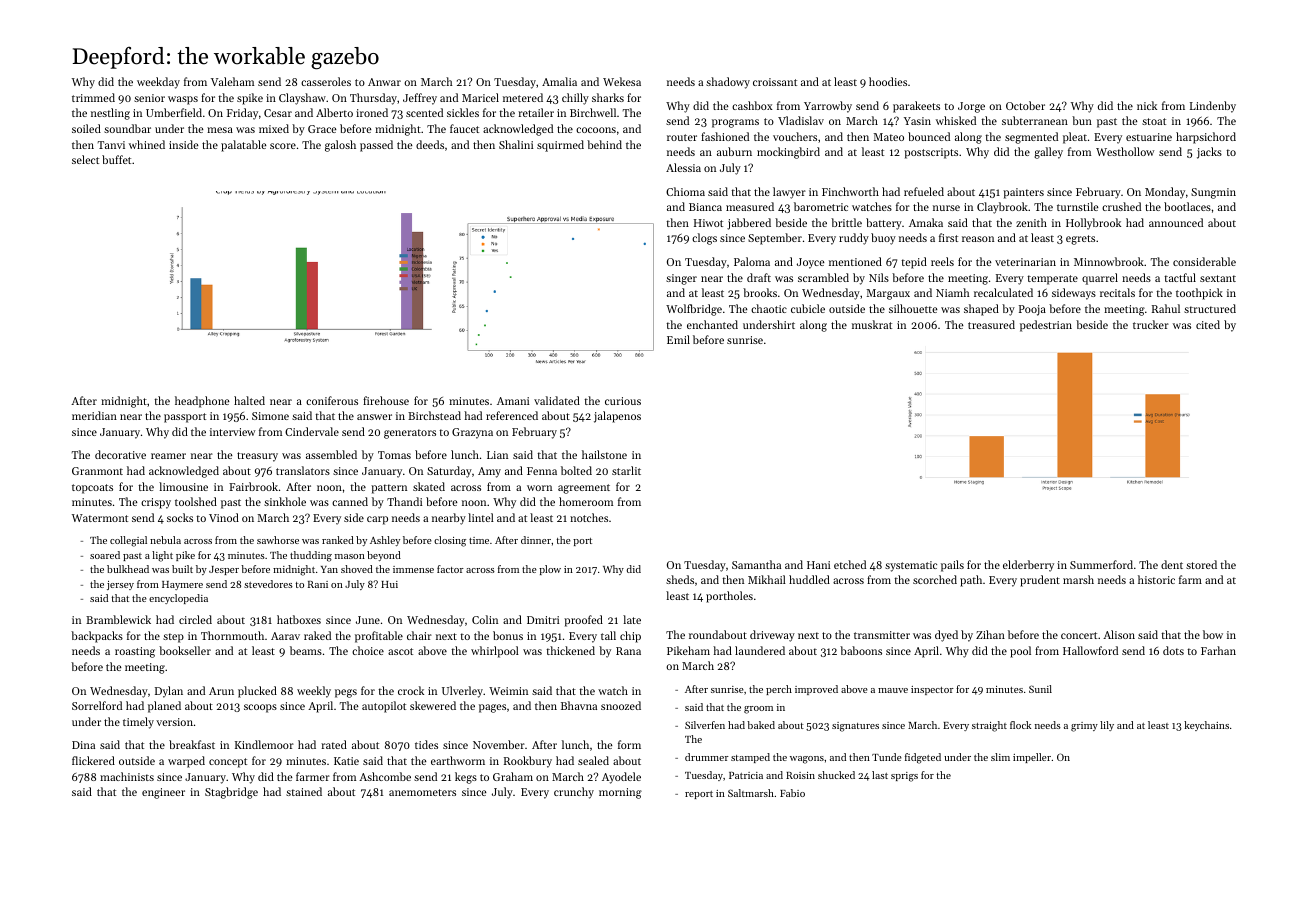  I want to click on crunchy, so click(574, 793).
